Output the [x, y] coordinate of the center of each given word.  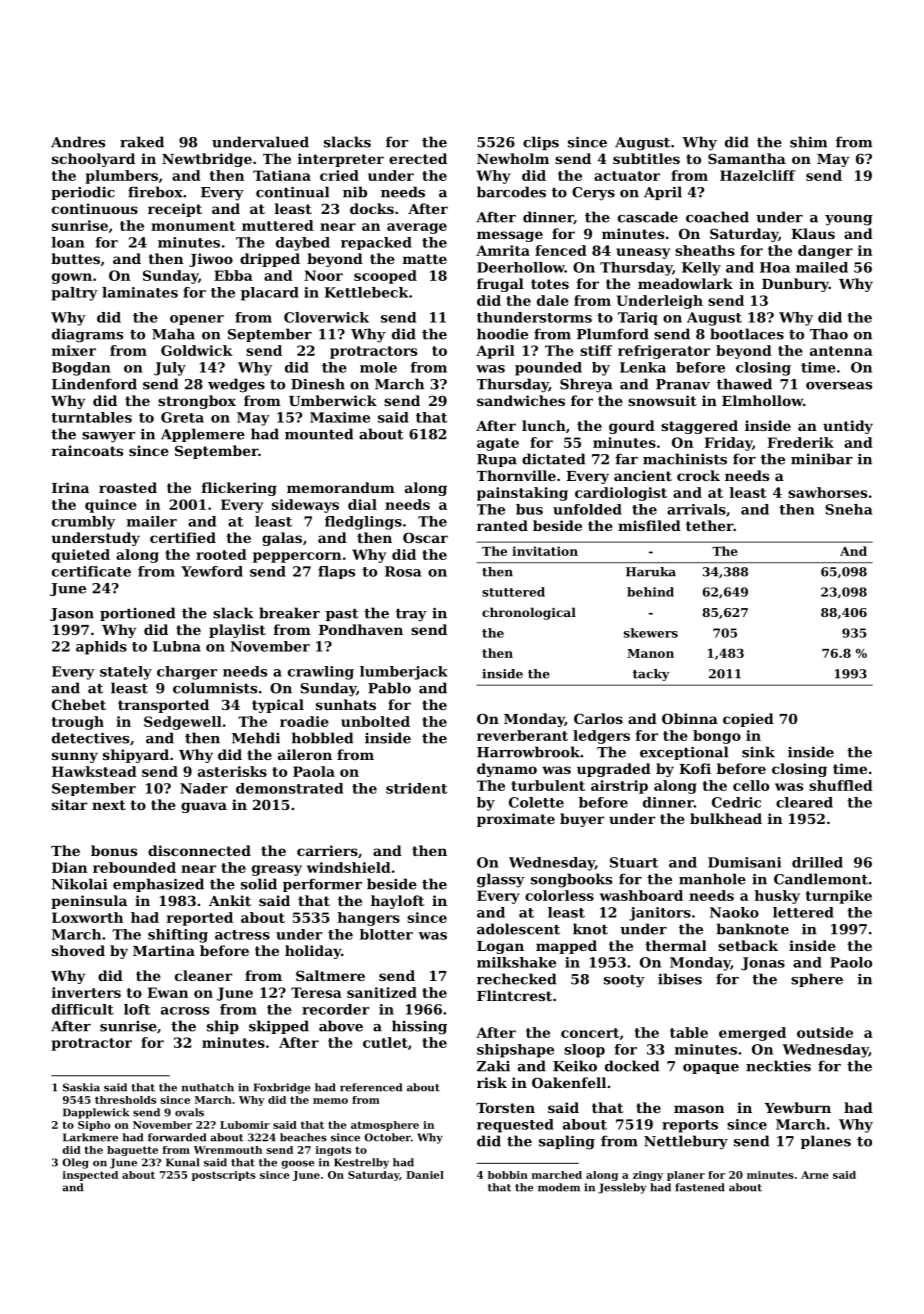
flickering [239, 489]
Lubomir [245, 1125]
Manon [650, 653]
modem [559, 1187]
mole [378, 367]
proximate [516, 820]
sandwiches [521, 400]
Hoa [775, 267]
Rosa [403, 571]
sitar [69, 804]
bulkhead [726, 818]
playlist [237, 631]
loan [68, 242]
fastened [700, 1187]
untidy [848, 427]
